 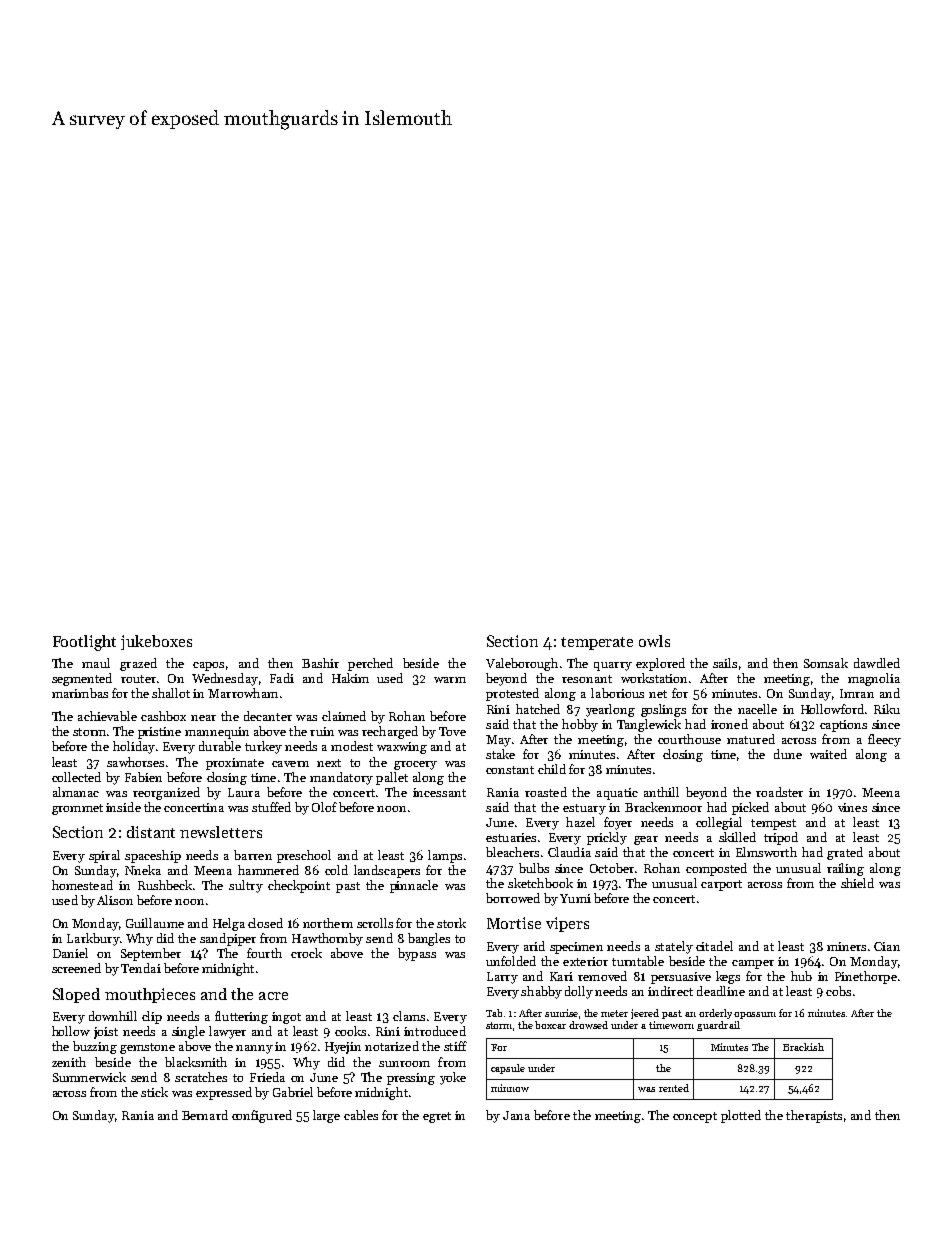 What do you see at coordinates (156, 642) in the screenshot?
I see `jukeboxes` at bounding box center [156, 642].
